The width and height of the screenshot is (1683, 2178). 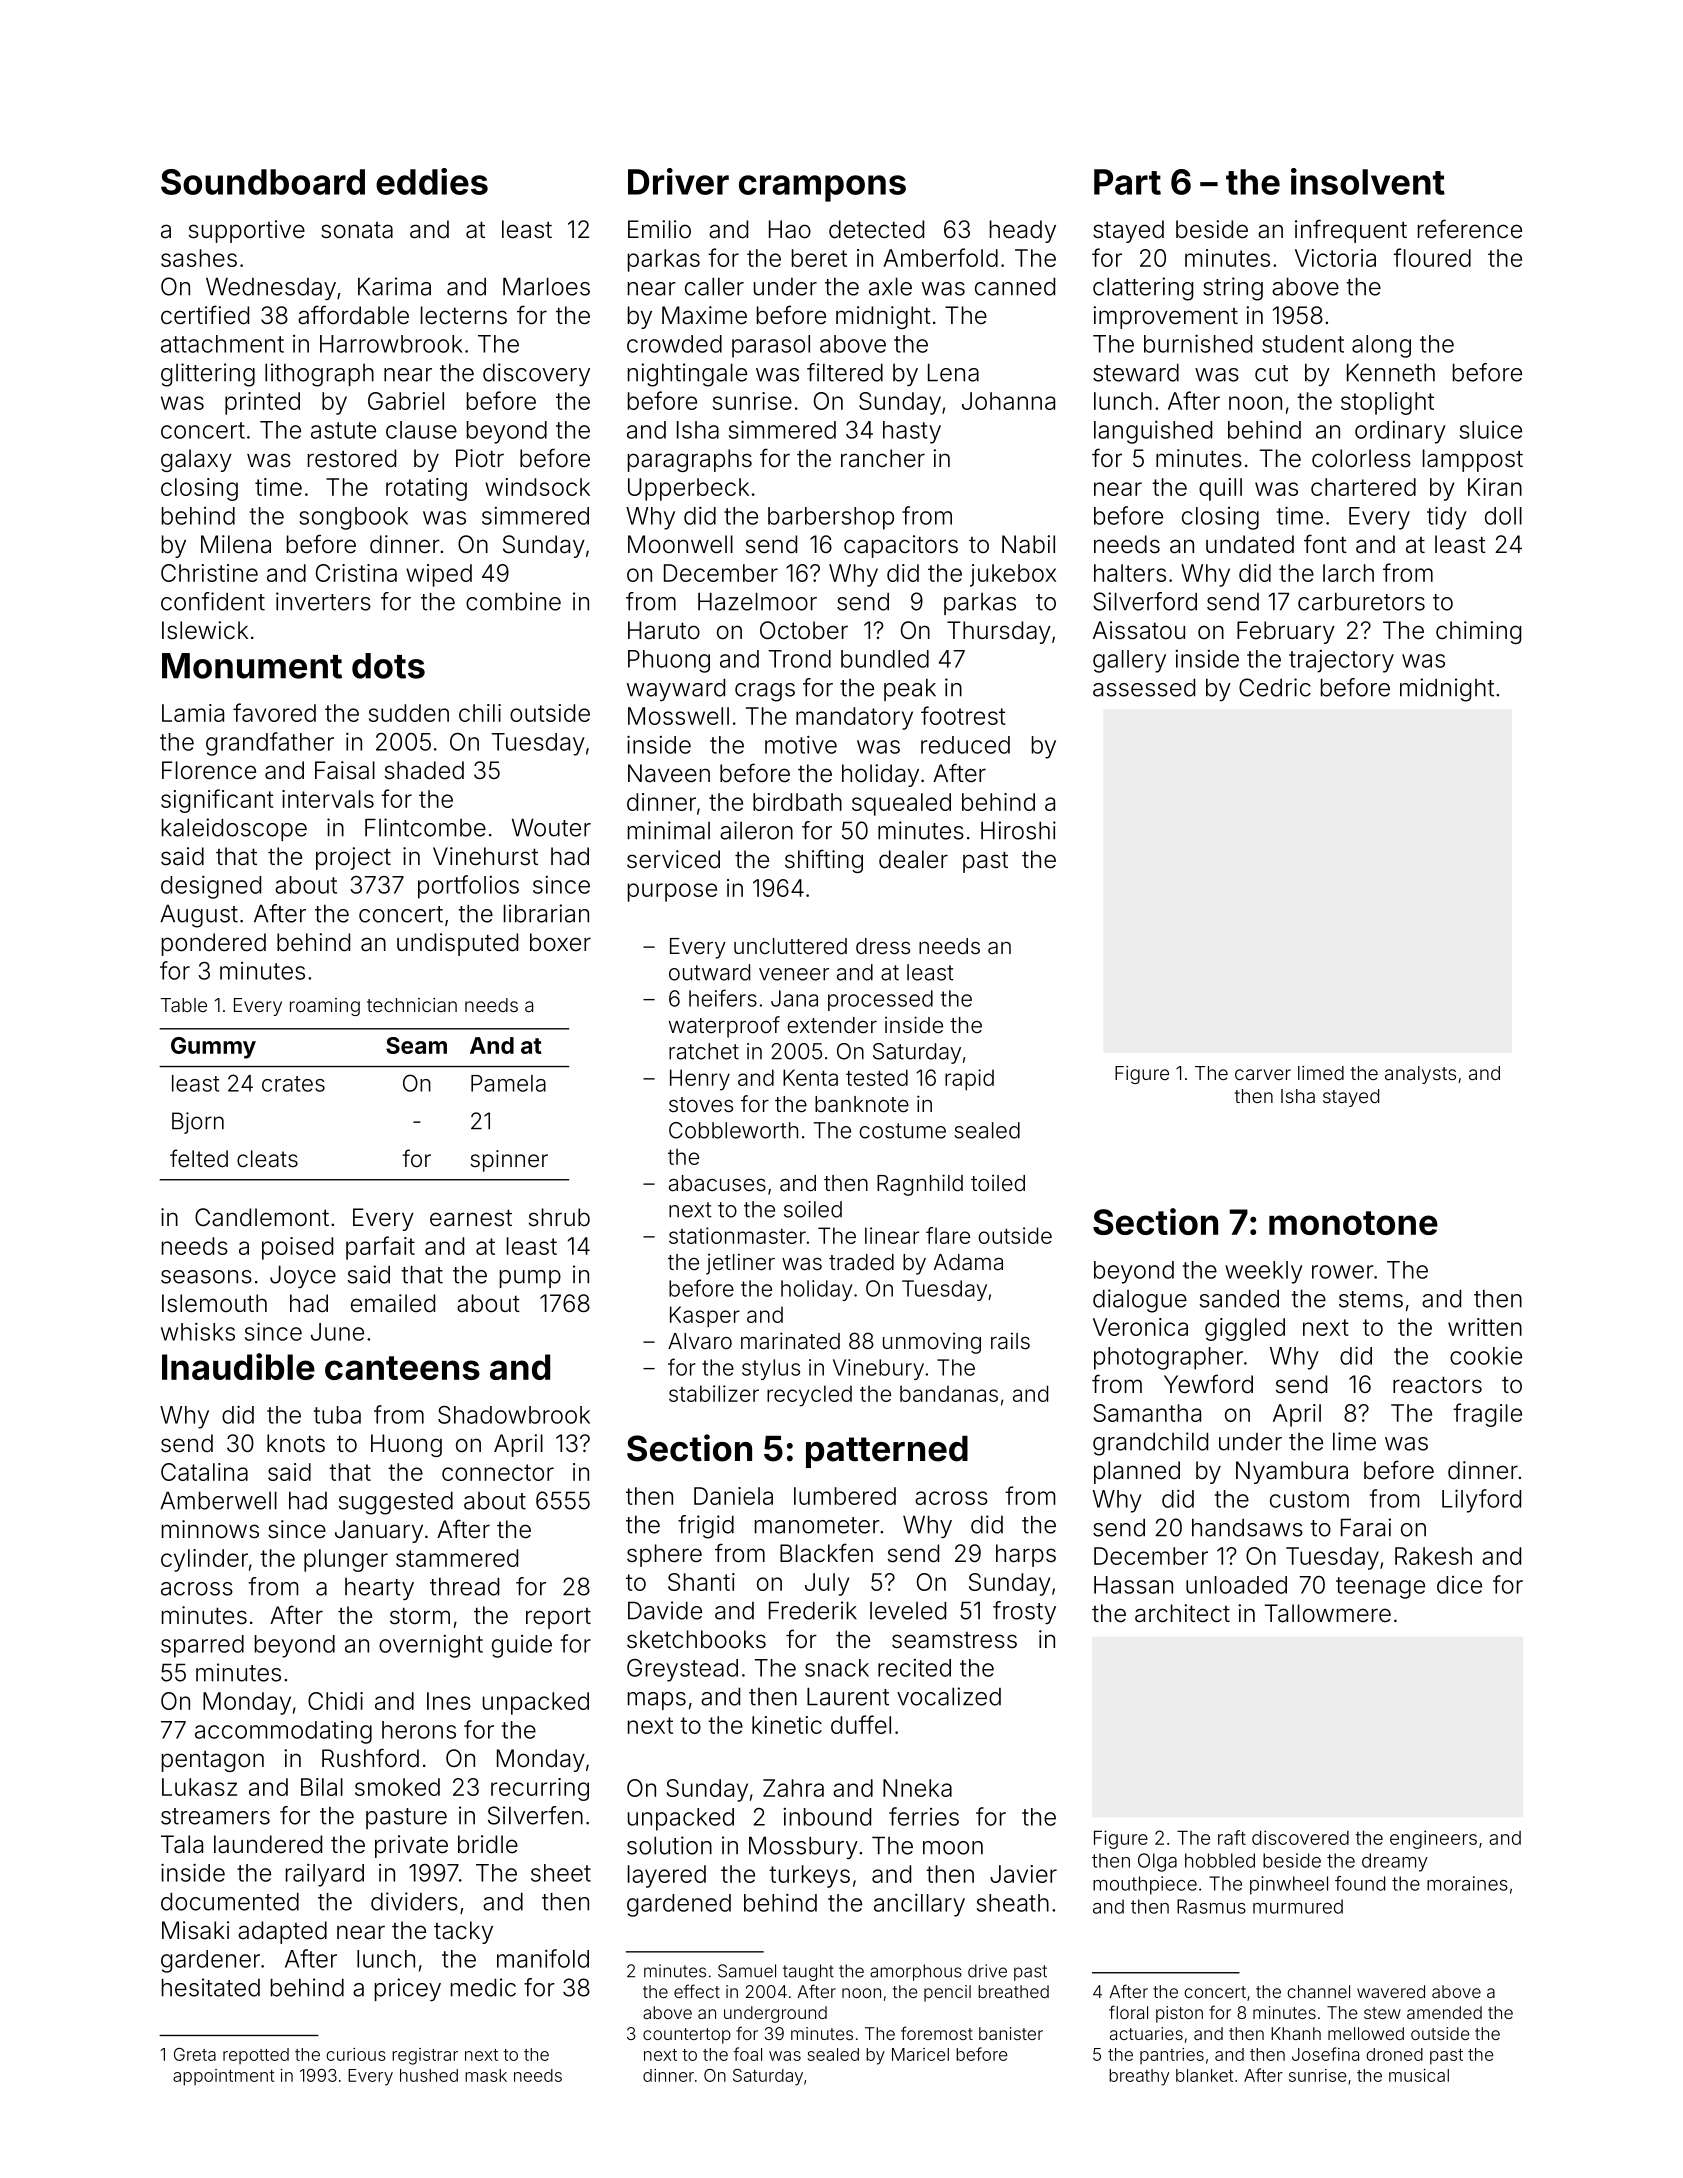 I want to click on clause, so click(x=421, y=430).
